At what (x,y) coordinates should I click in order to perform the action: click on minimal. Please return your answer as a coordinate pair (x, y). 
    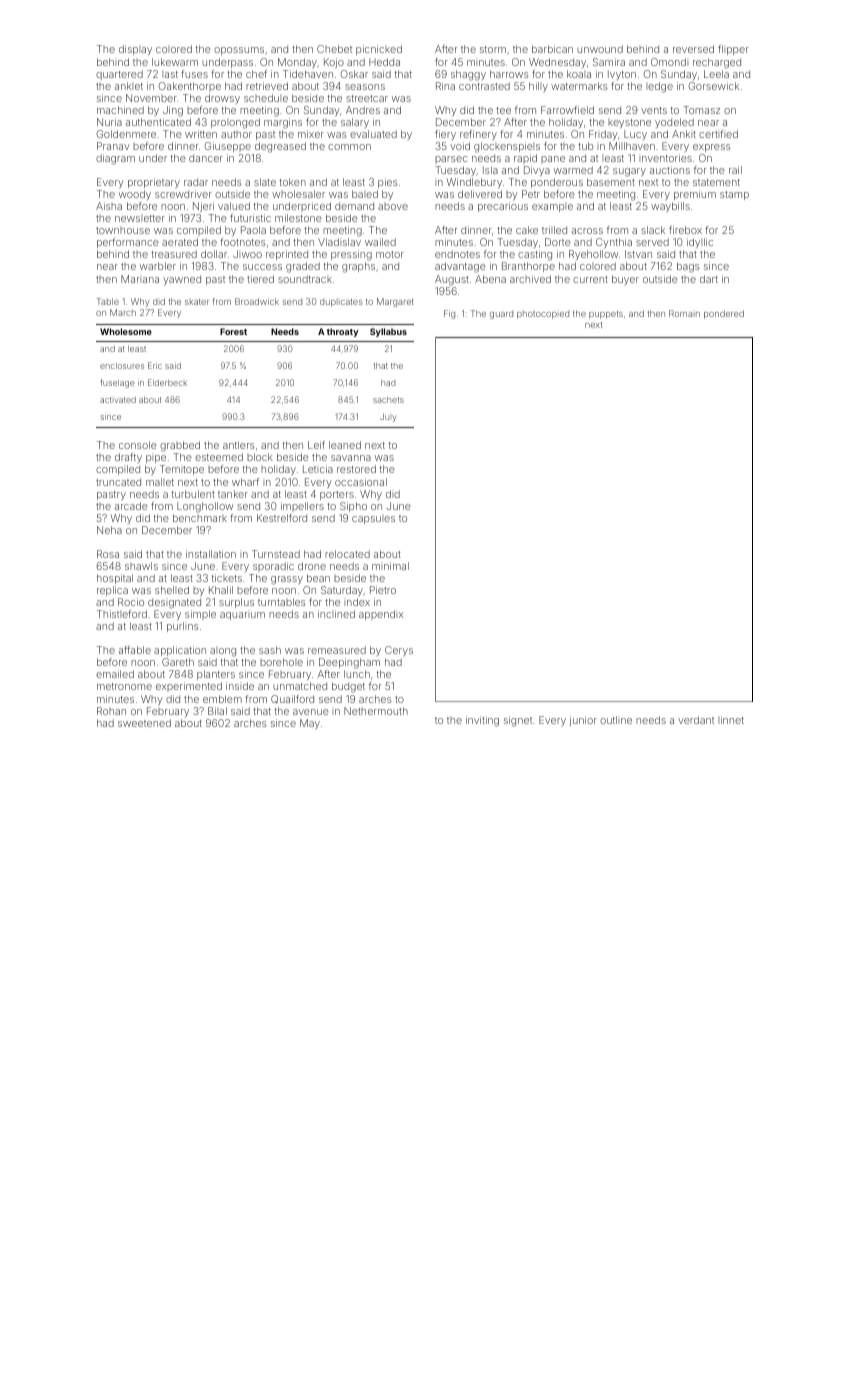
    Looking at the image, I should click on (390, 566).
